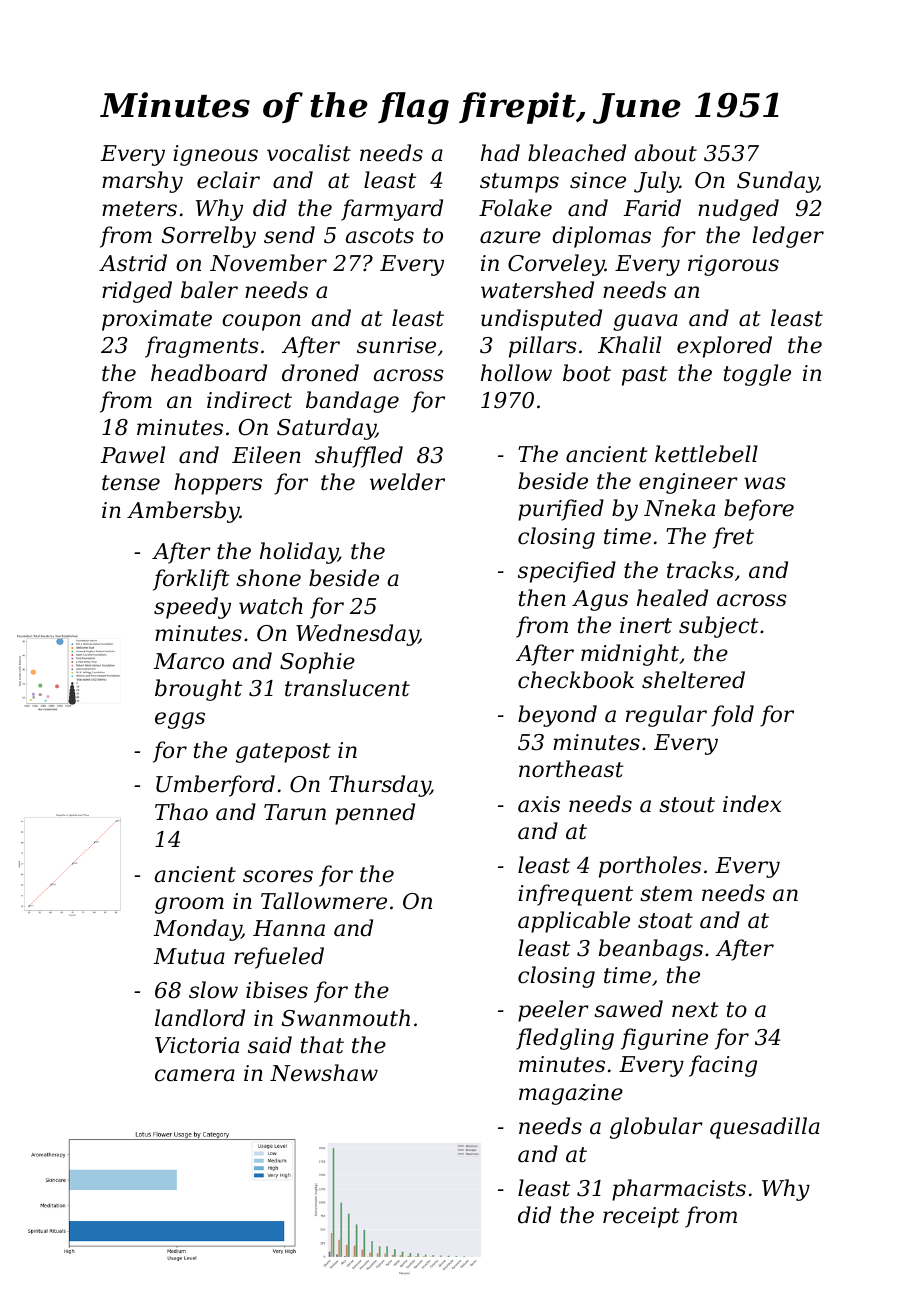 The width and height of the page is (924, 1314). Describe the element at coordinates (180, 720) in the page. I see `eggs` at that location.
